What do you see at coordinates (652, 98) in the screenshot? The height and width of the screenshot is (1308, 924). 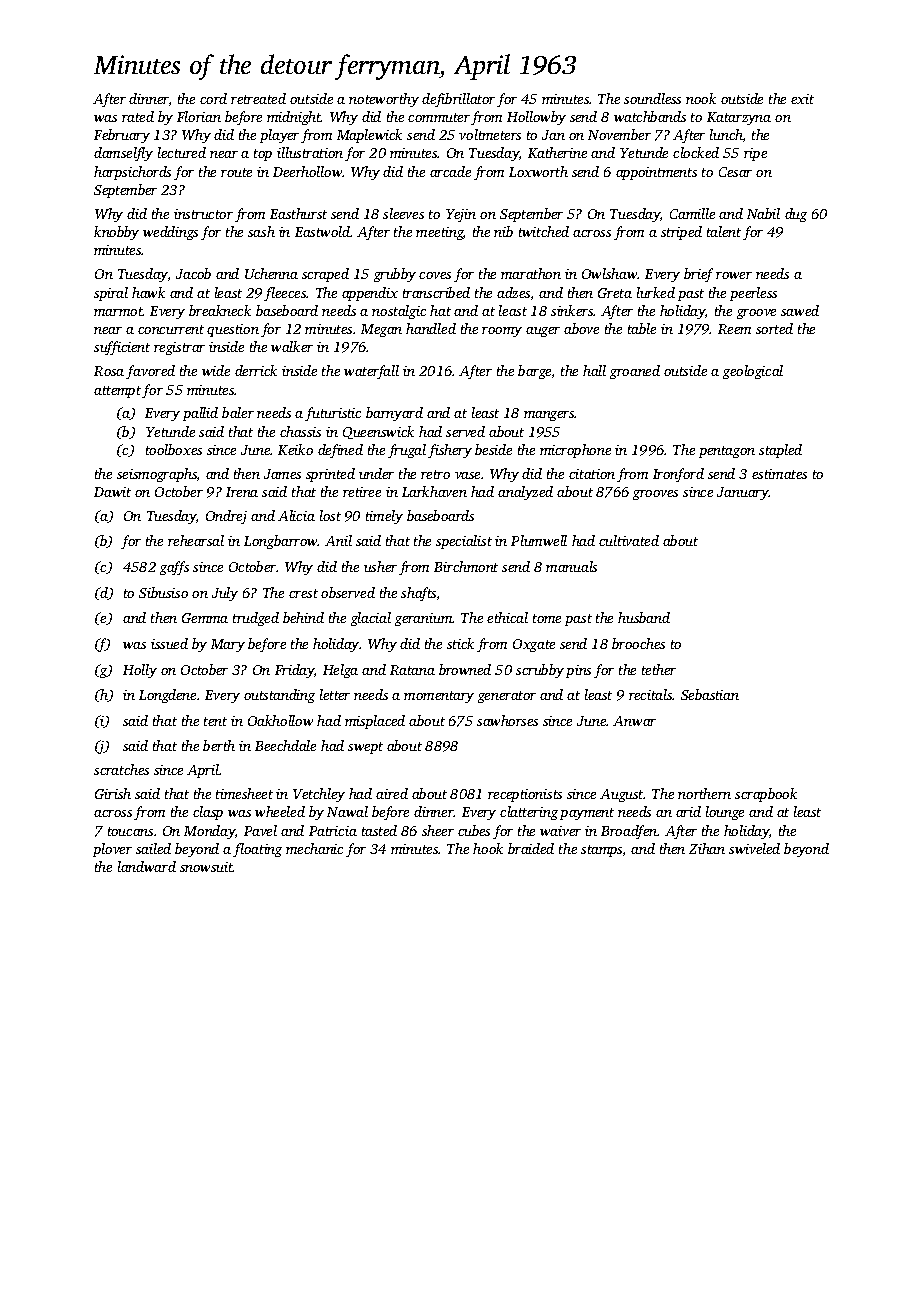 I see `soundless` at bounding box center [652, 98].
